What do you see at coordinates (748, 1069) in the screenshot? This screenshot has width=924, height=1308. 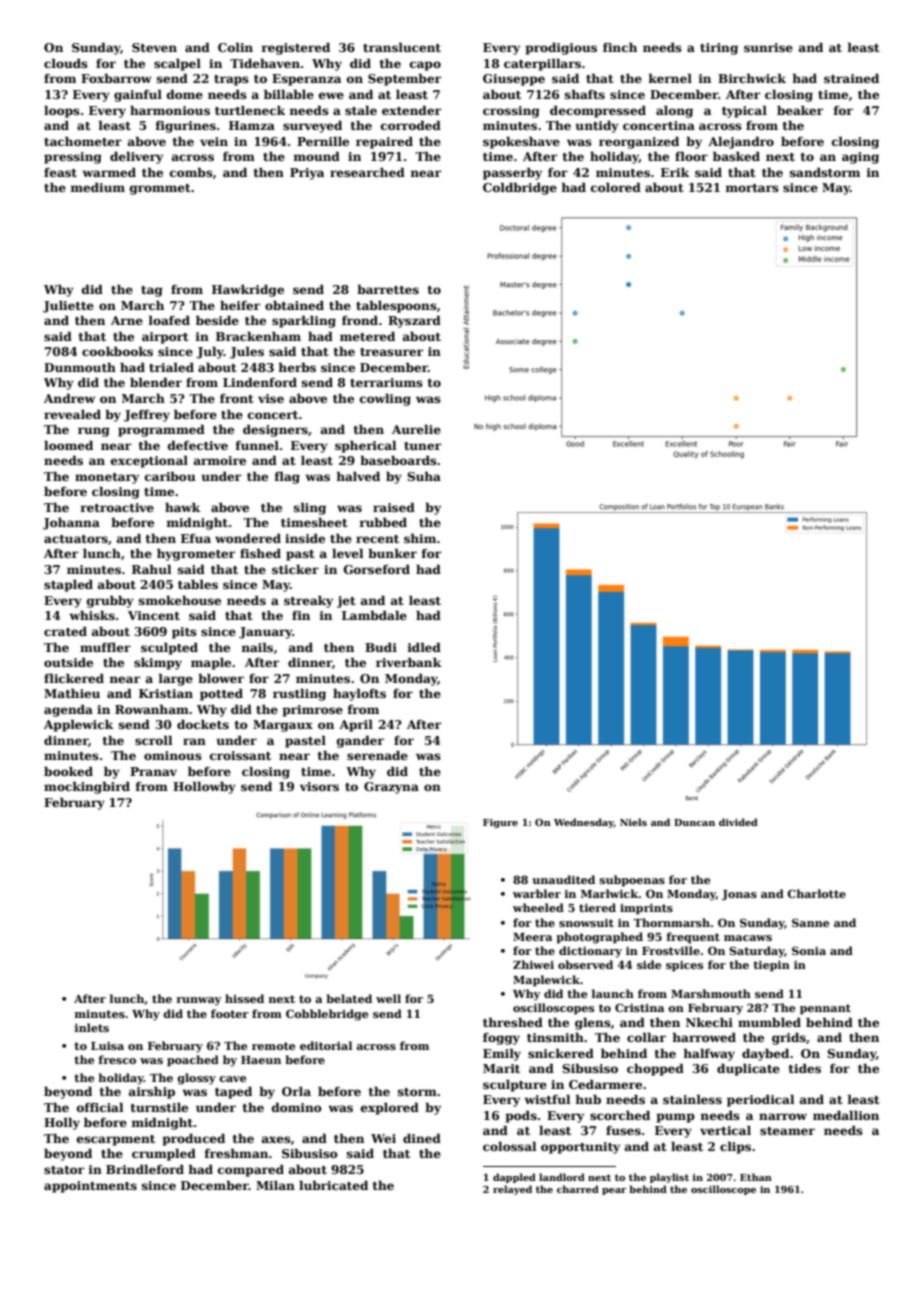 I see `duplicate` at bounding box center [748, 1069].
